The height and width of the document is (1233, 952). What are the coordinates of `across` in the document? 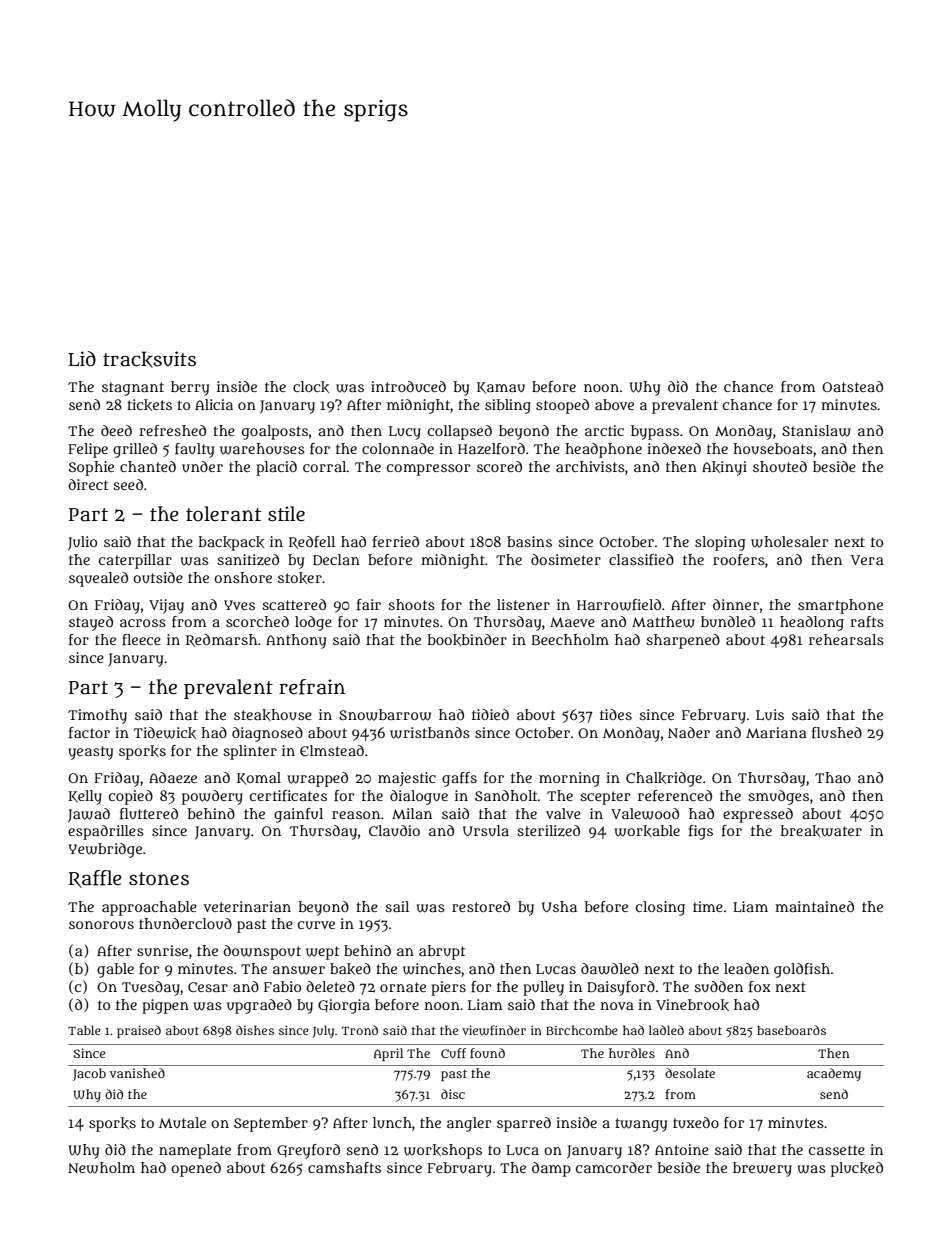 It's located at (143, 623).
